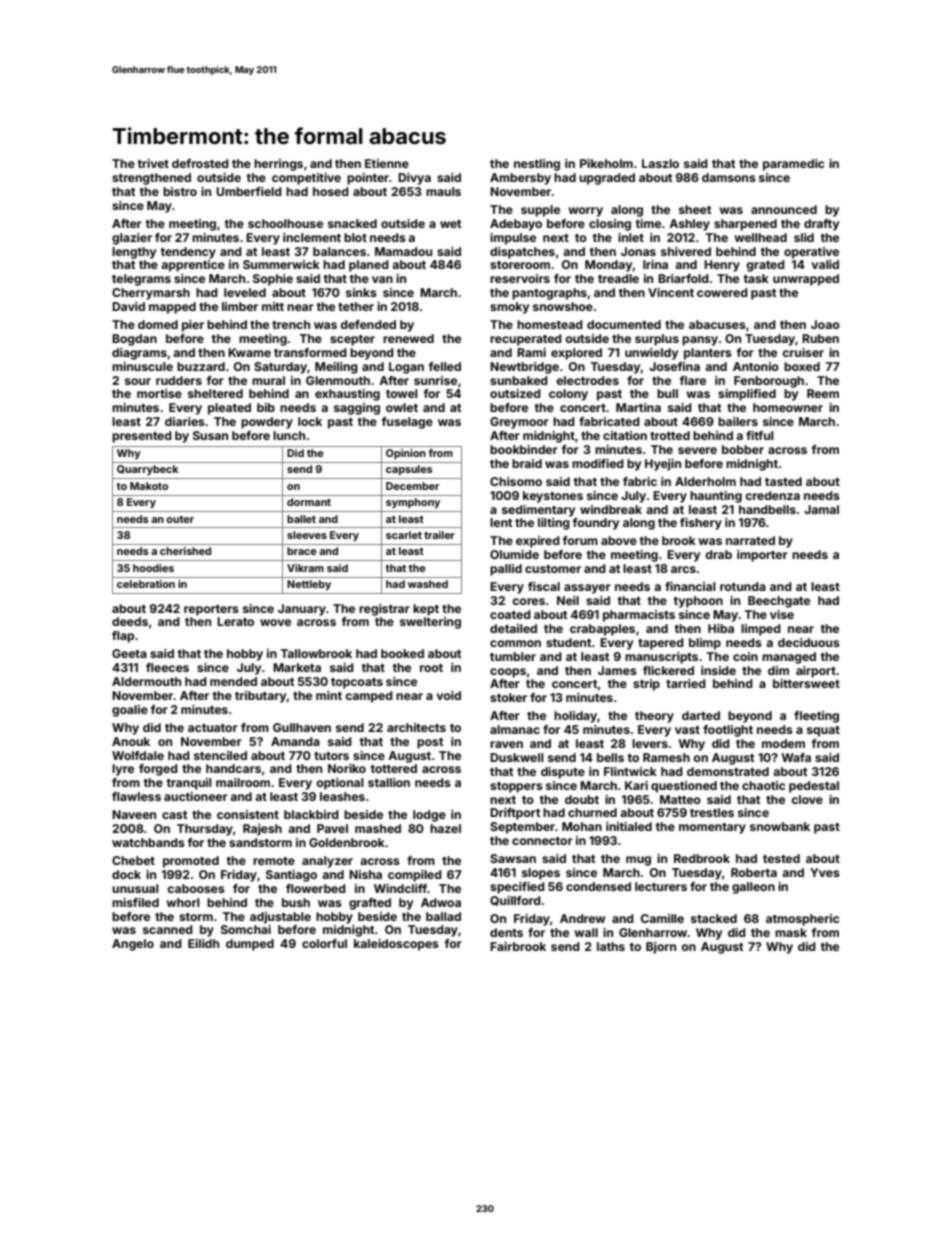  Describe the element at coordinates (289, 435) in the document. I see `lunch` at that location.
